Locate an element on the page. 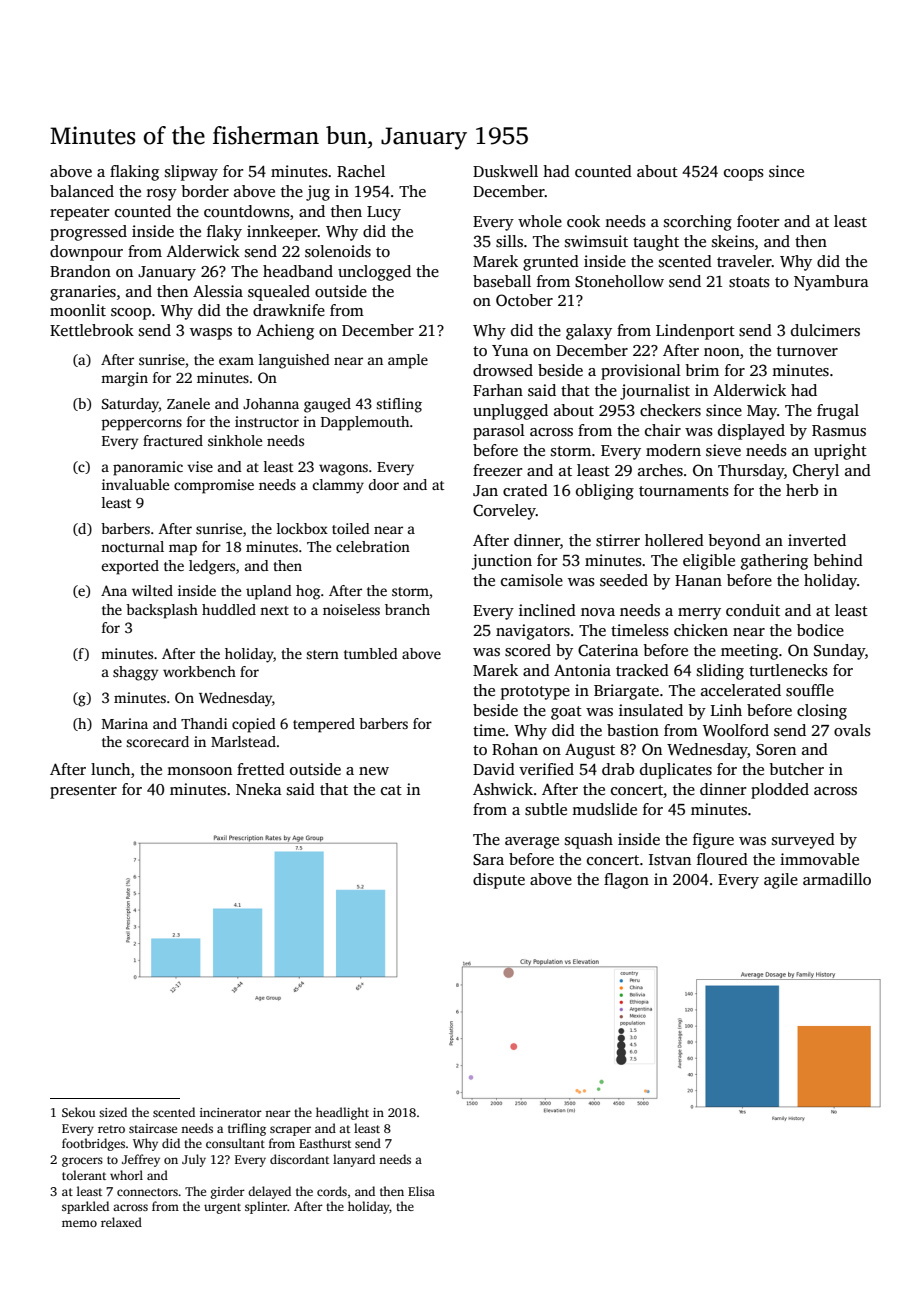 The image size is (924, 1314). Rachel is located at coordinates (361, 171).
